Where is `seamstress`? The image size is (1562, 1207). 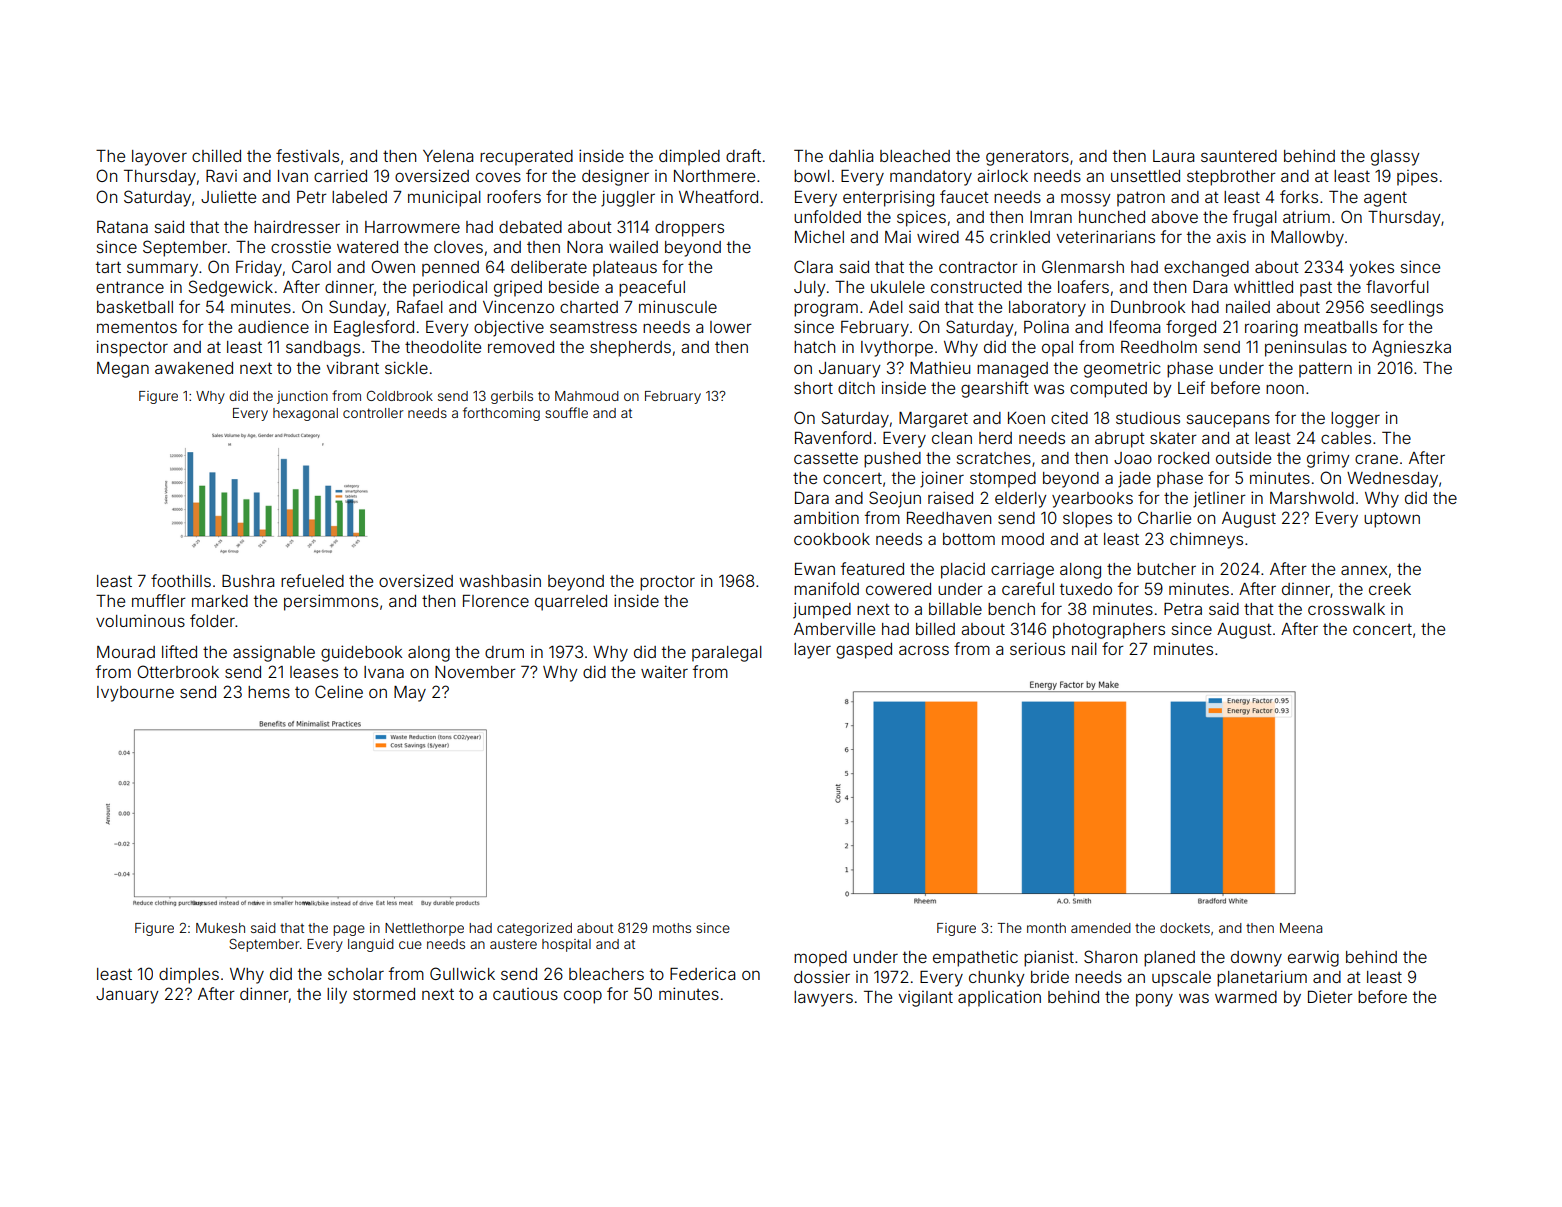
seamstress is located at coordinates (593, 327).
